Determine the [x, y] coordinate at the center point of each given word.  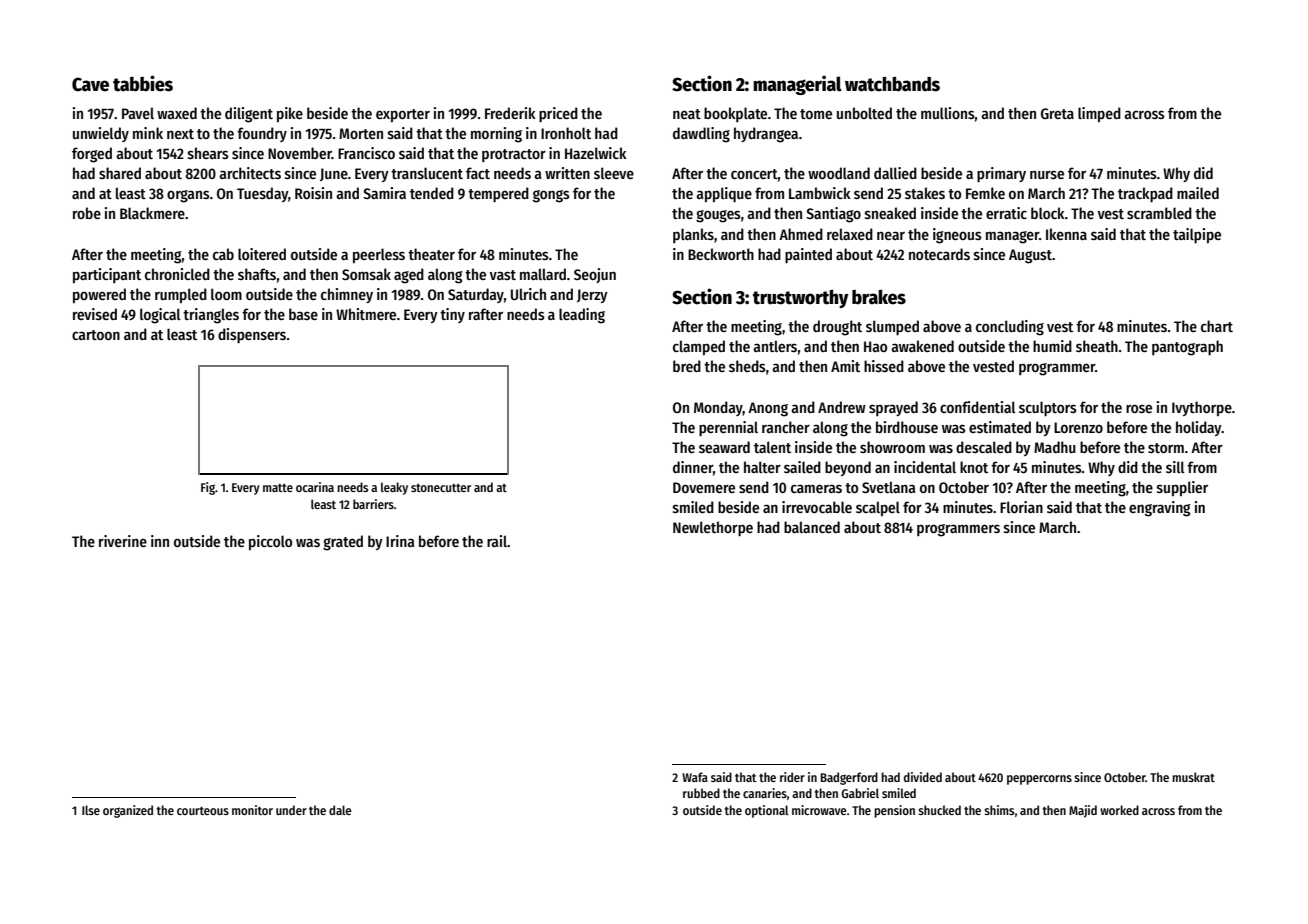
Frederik [510, 113]
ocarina [315, 487]
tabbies [143, 83]
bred [687, 366]
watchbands [892, 84]
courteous [203, 810]
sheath [1097, 346]
